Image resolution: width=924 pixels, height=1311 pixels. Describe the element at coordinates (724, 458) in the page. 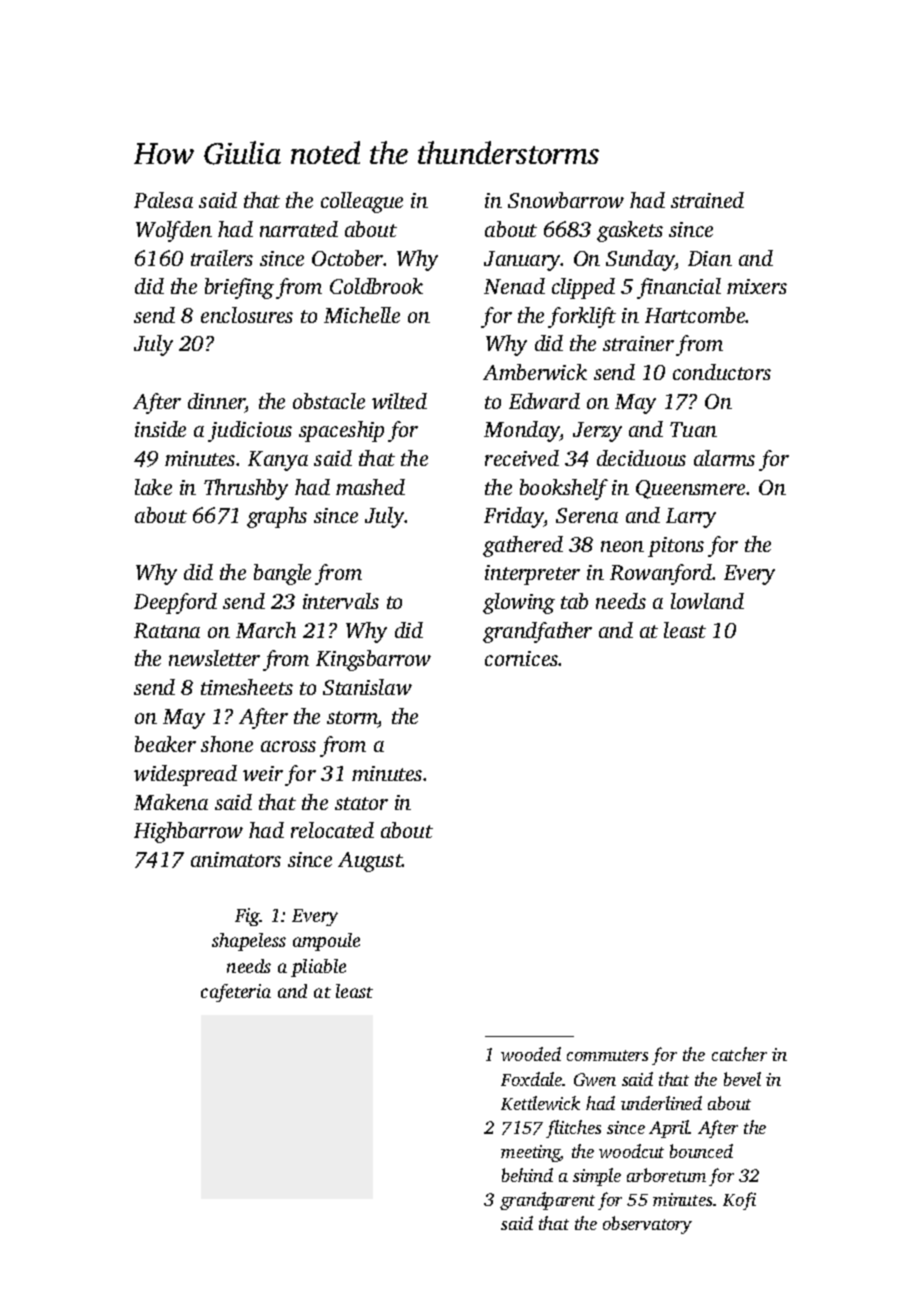

I see `alarms` at that location.
